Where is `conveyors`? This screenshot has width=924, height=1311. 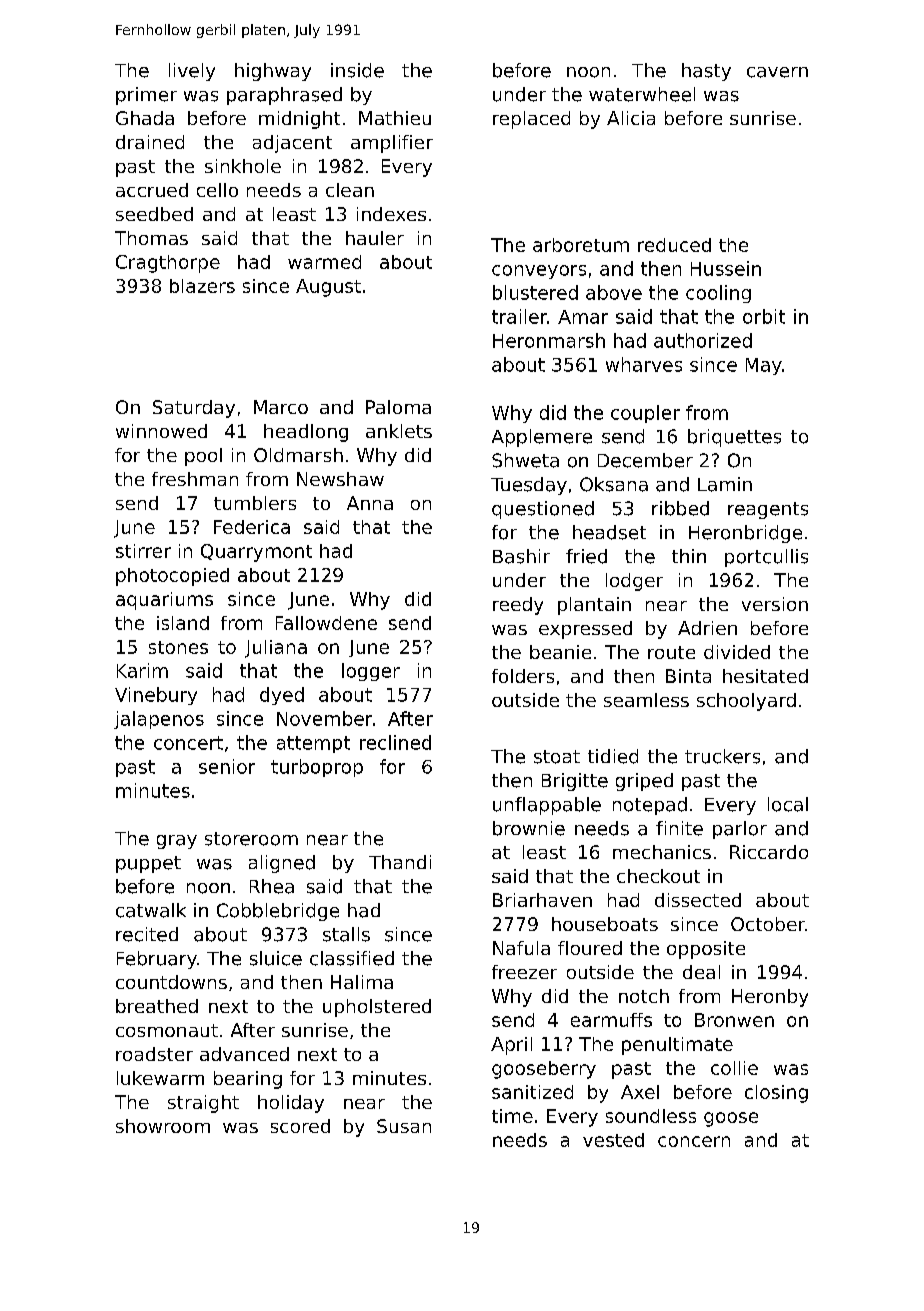 conveyors is located at coordinates (539, 272).
